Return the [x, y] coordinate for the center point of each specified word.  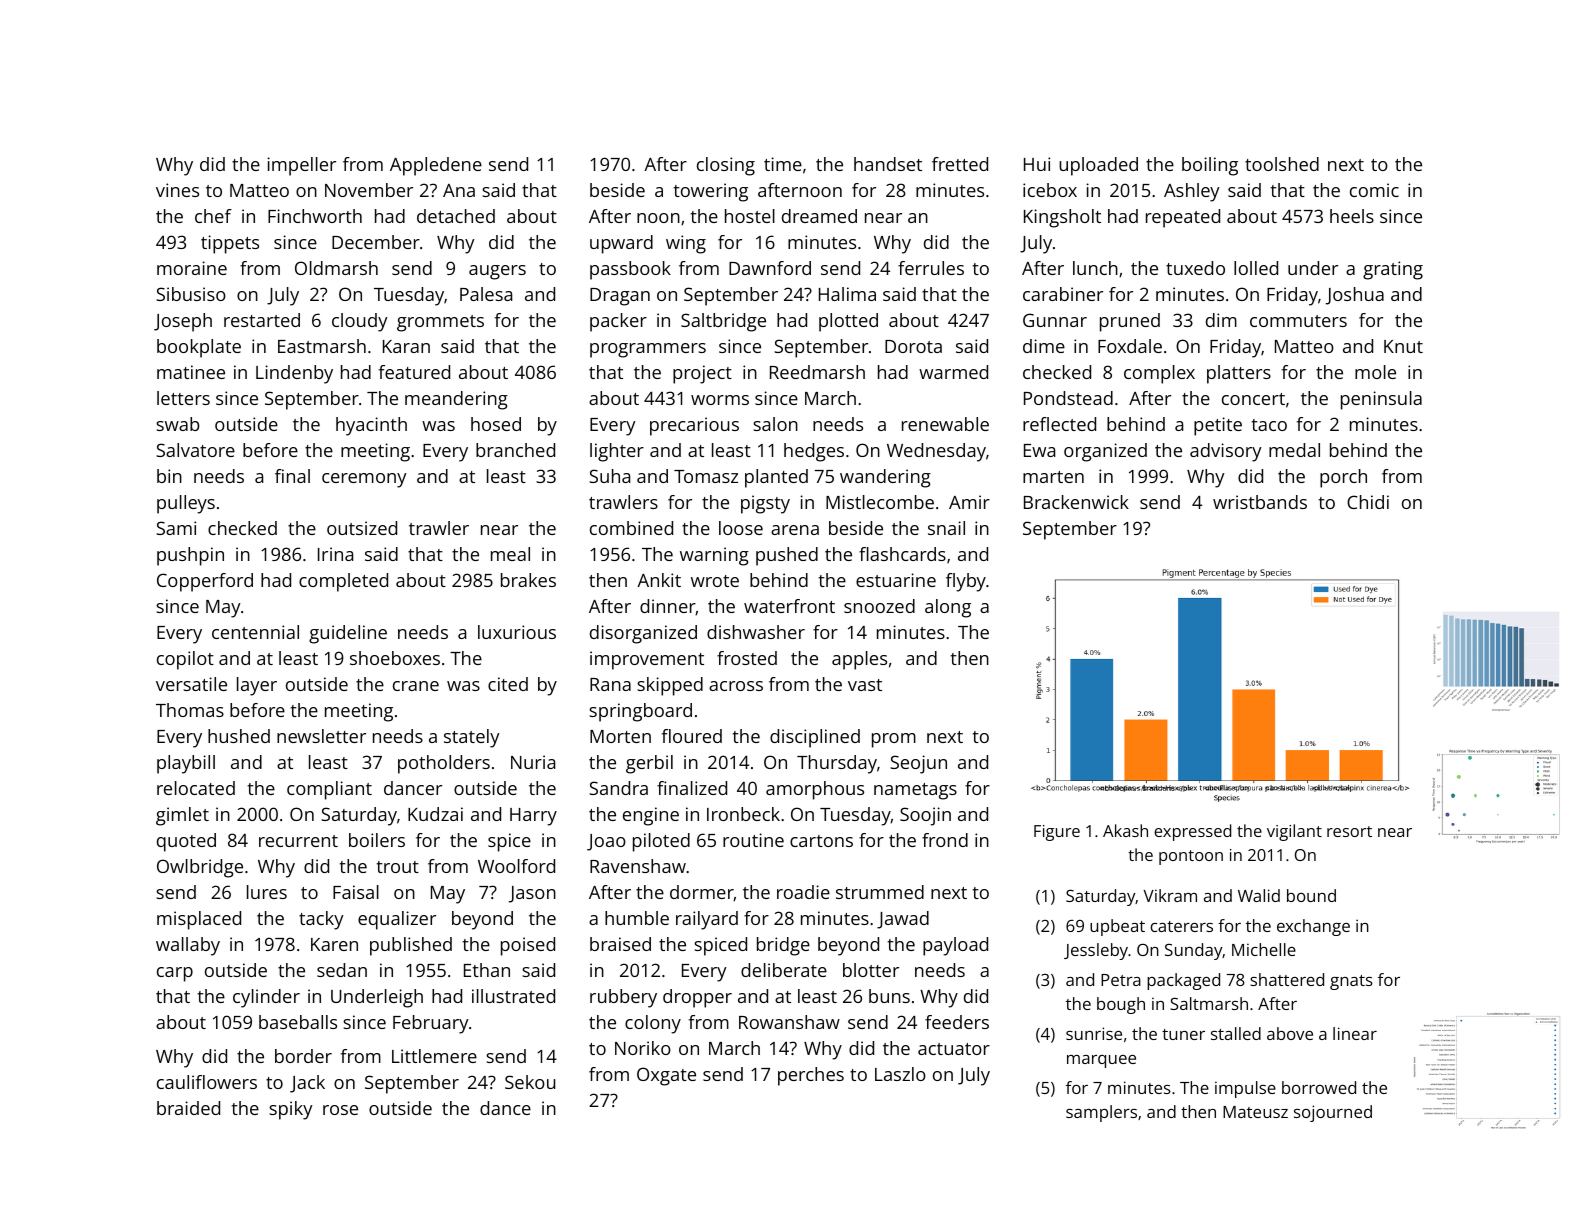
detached [456, 216]
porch [1343, 478]
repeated [1183, 218]
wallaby [188, 946]
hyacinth [371, 426]
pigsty [765, 504]
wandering [885, 478]
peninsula [1381, 400]
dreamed [819, 216]
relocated [196, 788]
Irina [335, 554]
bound [1311, 895]
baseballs [298, 1022]
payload [955, 946]
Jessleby [1096, 951]
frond [945, 840]
